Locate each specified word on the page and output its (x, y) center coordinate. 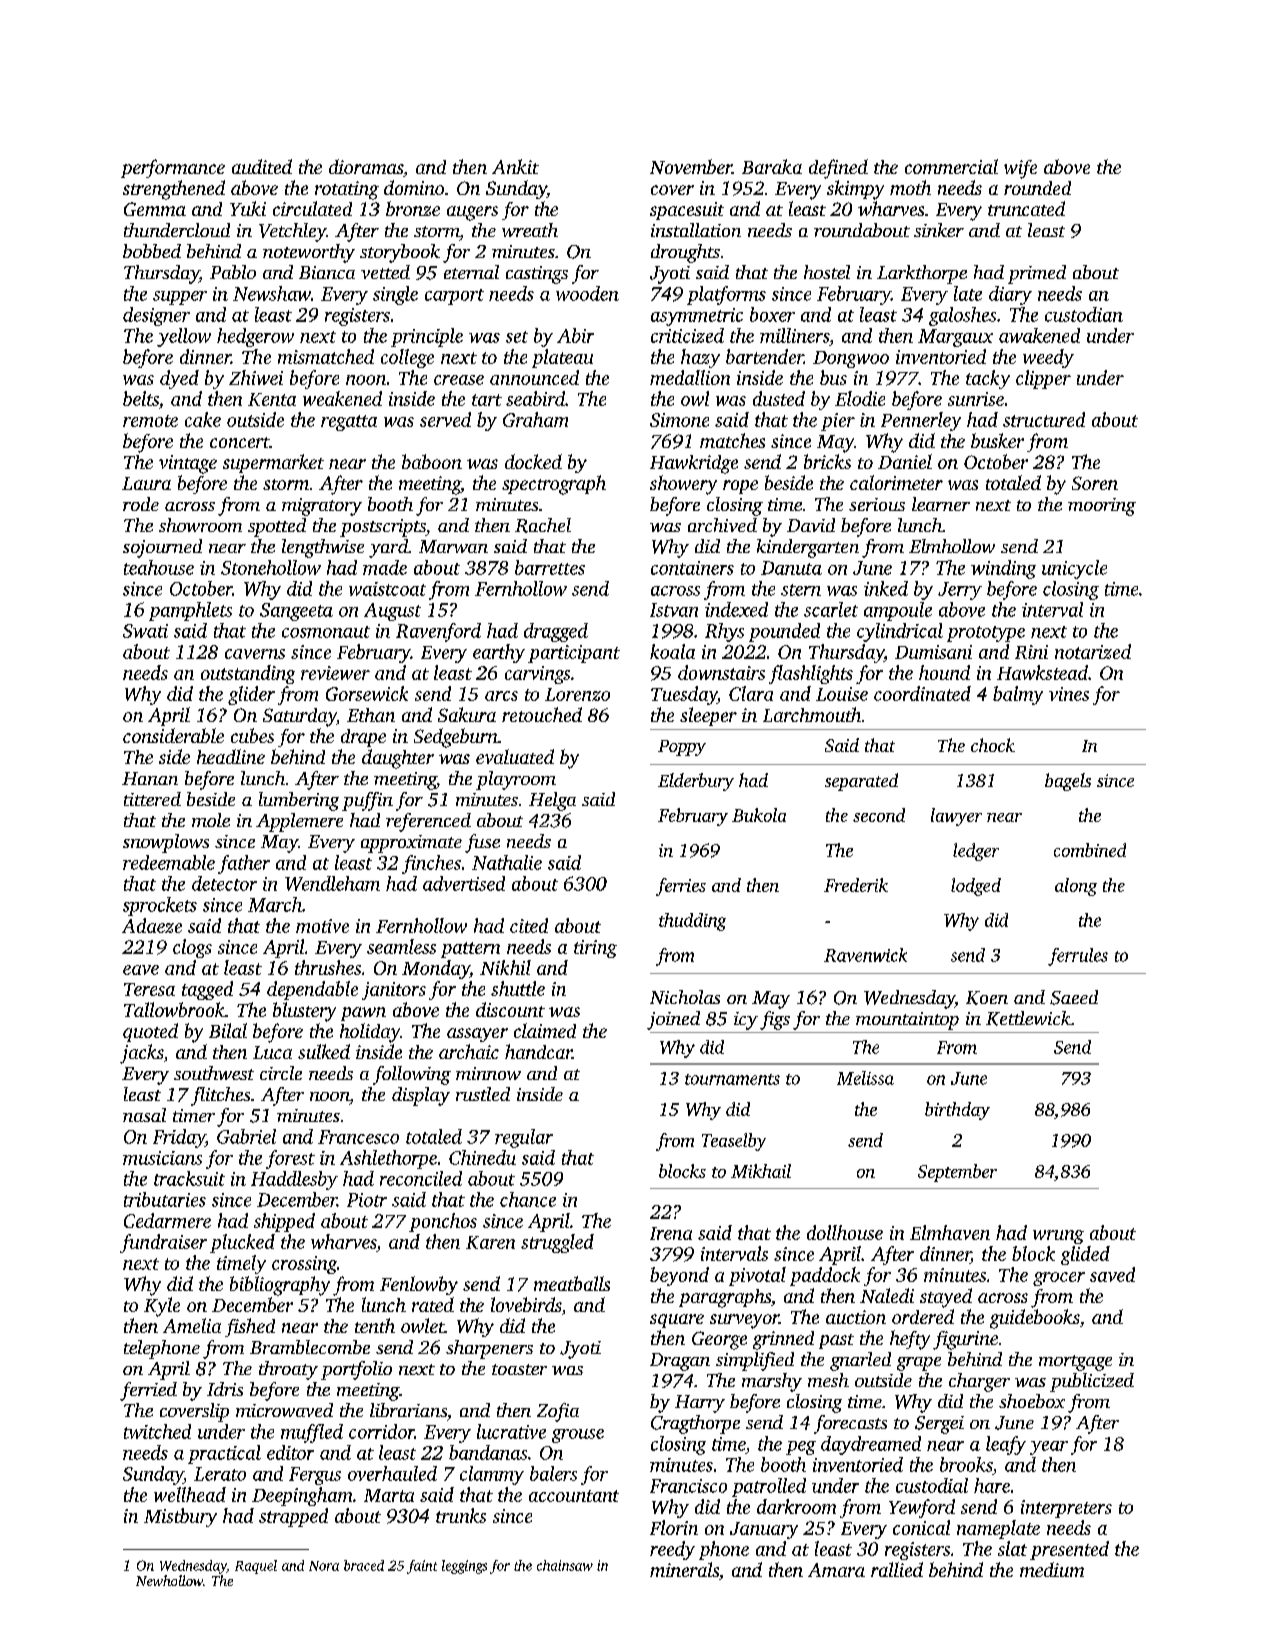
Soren (1095, 483)
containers (692, 568)
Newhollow (169, 1580)
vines (1069, 694)
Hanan (150, 778)
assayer (477, 1035)
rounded (1037, 188)
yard (388, 548)
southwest (214, 1073)
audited (262, 166)
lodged (976, 887)
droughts (685, 253)
